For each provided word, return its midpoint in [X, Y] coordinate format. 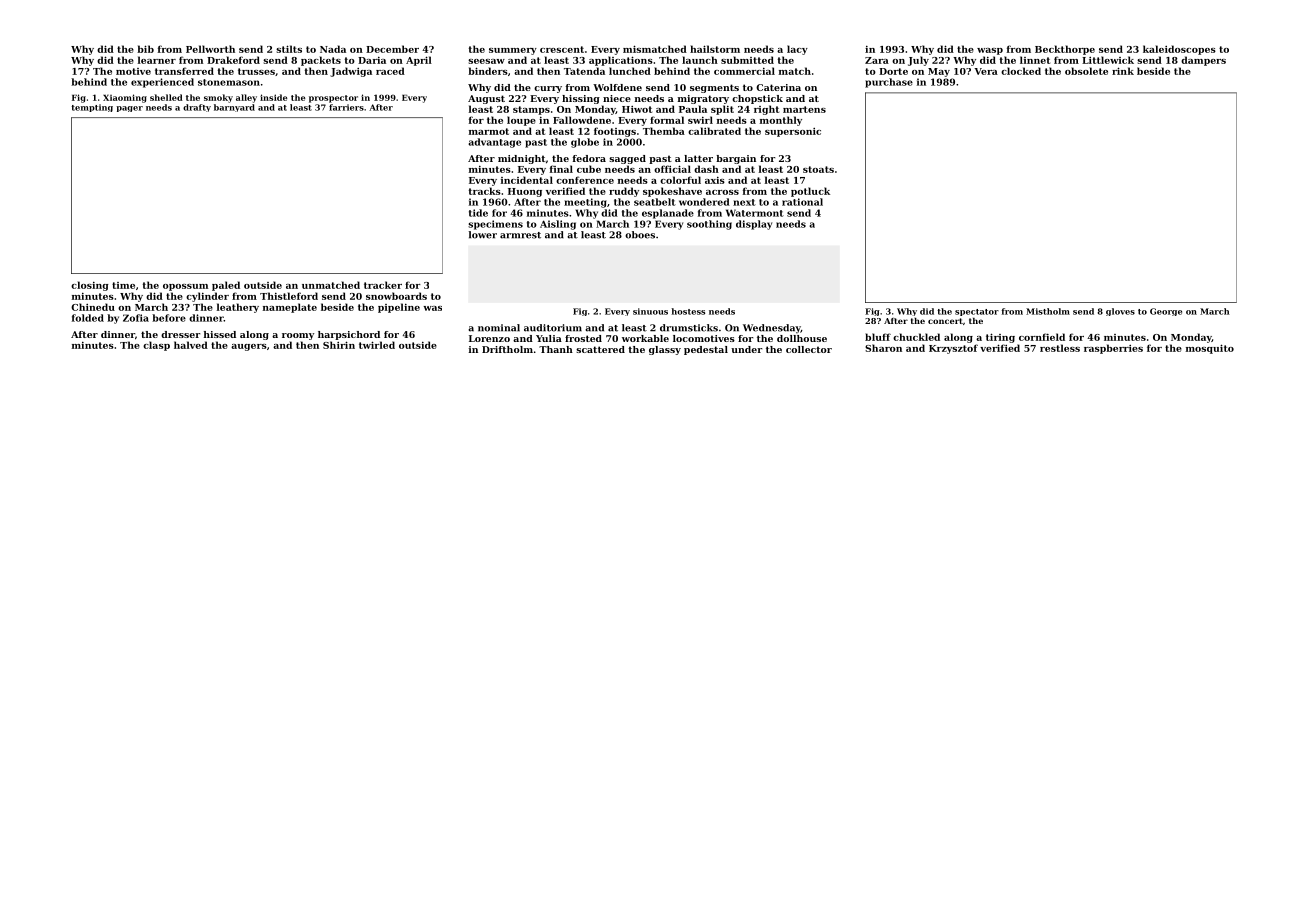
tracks [485, 191]
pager [129, 109]
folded [88, 318]
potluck [810, 192]
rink [1123, 71]
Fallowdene [582, 120]
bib [145, 49]
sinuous [650, 311]
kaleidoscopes [1179, 50]
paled [226, 286]
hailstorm [715, 49]
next [744, 202]
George [1166, 312]
